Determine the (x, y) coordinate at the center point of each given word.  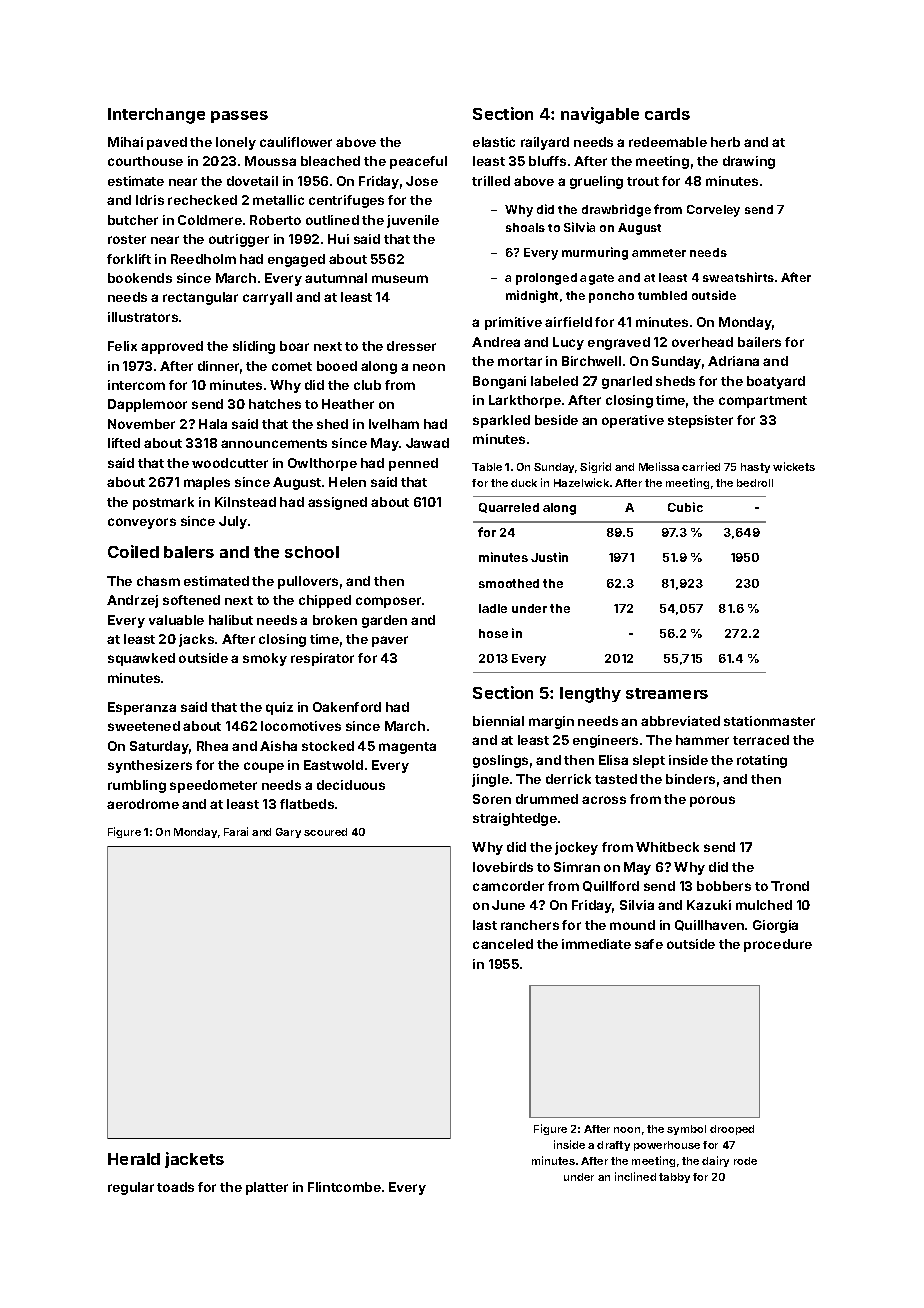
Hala (213, 424)
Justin (549, 557)
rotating (762, 761)
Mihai (125, 142)
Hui (338, 239)
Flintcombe (344, 1187)
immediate (596, 944)
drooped (732, 1130)
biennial (498, 721)
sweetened (144, 726)
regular (131, 1188)
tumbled (662, 295)
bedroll (755, 483)
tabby (674, 1178)
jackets (194, 1160)
